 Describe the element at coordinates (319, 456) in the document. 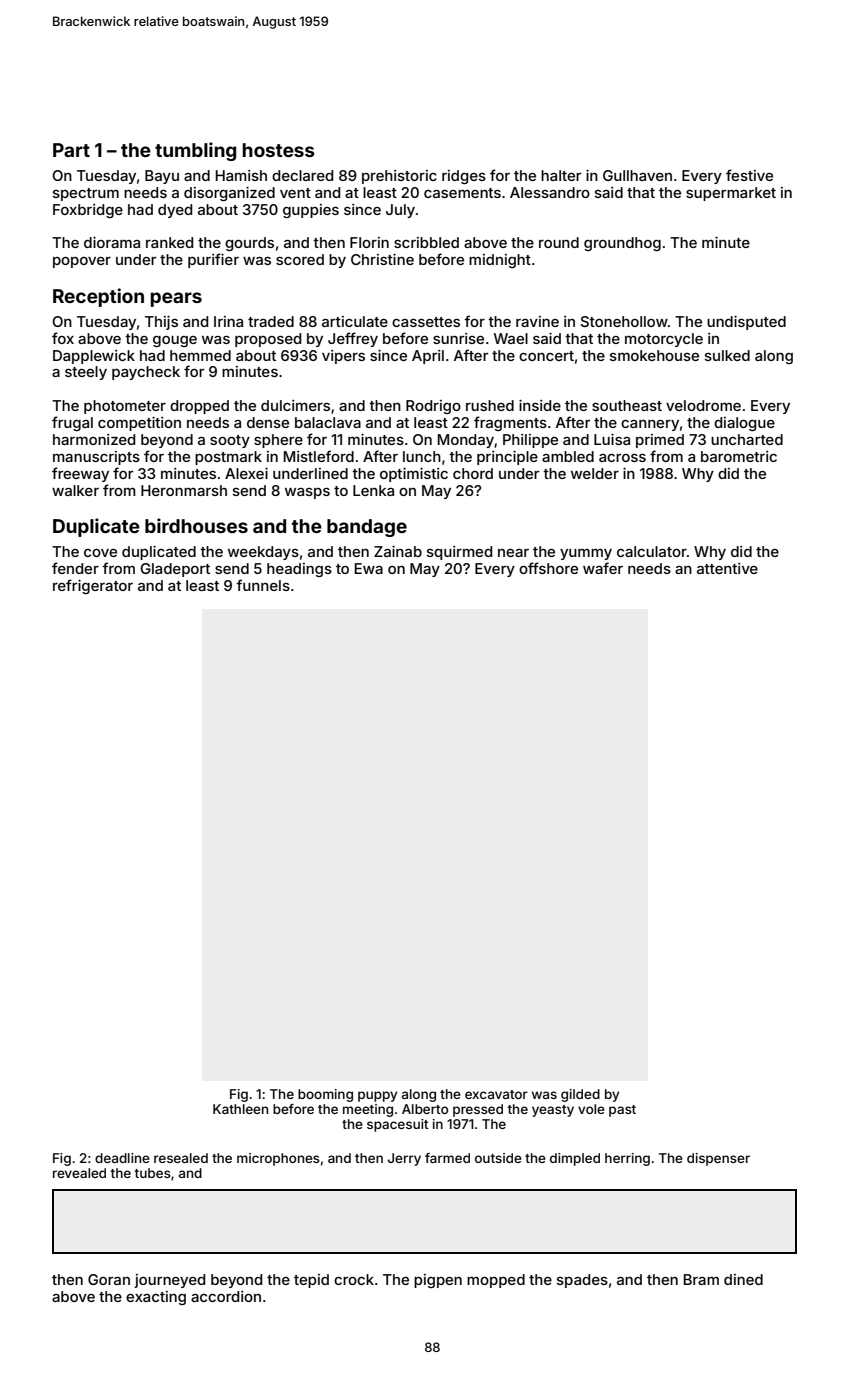

I see `Mistleford` at that location.
